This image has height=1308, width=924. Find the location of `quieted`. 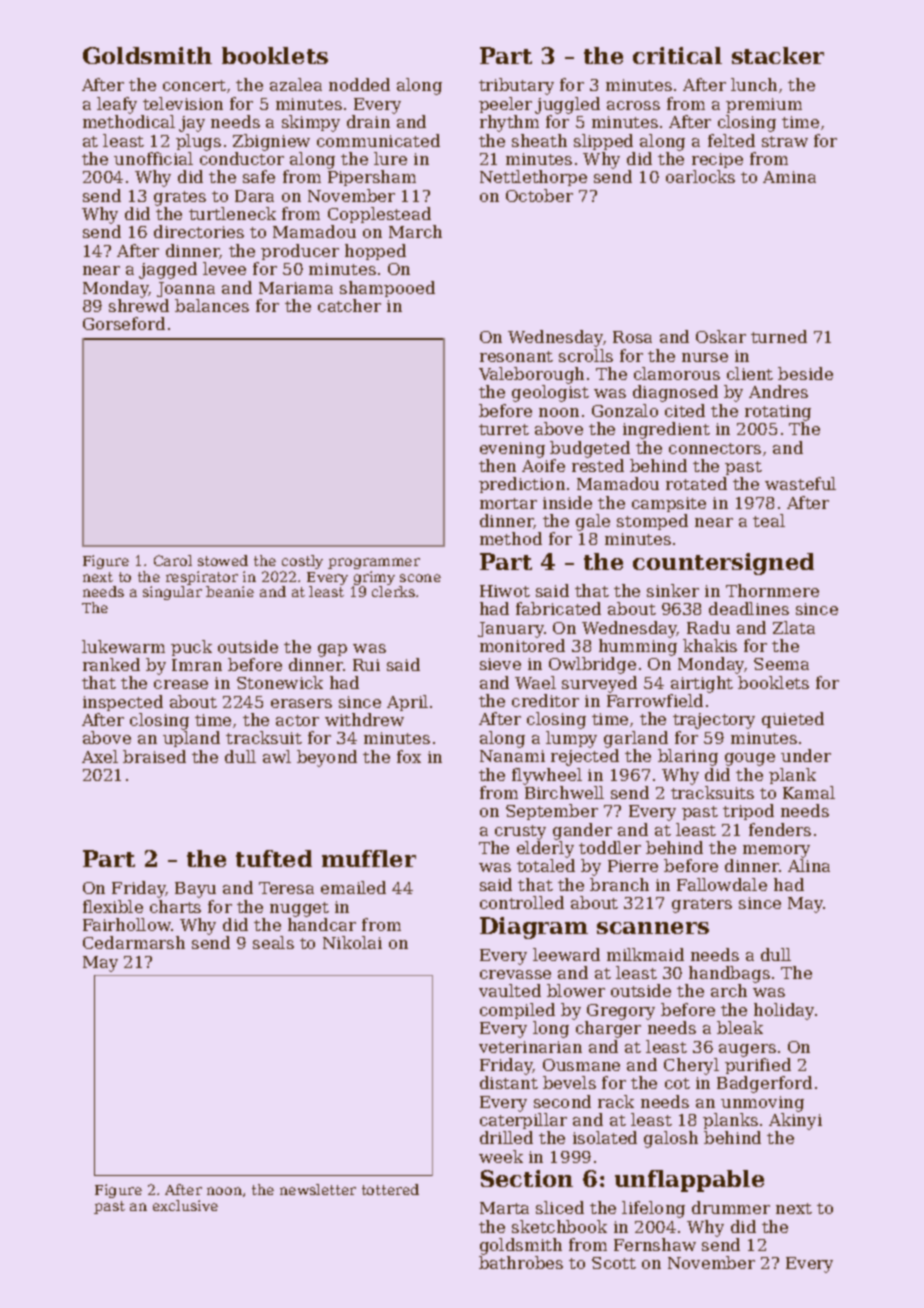

quieted is located at coordinates (793, 720).
